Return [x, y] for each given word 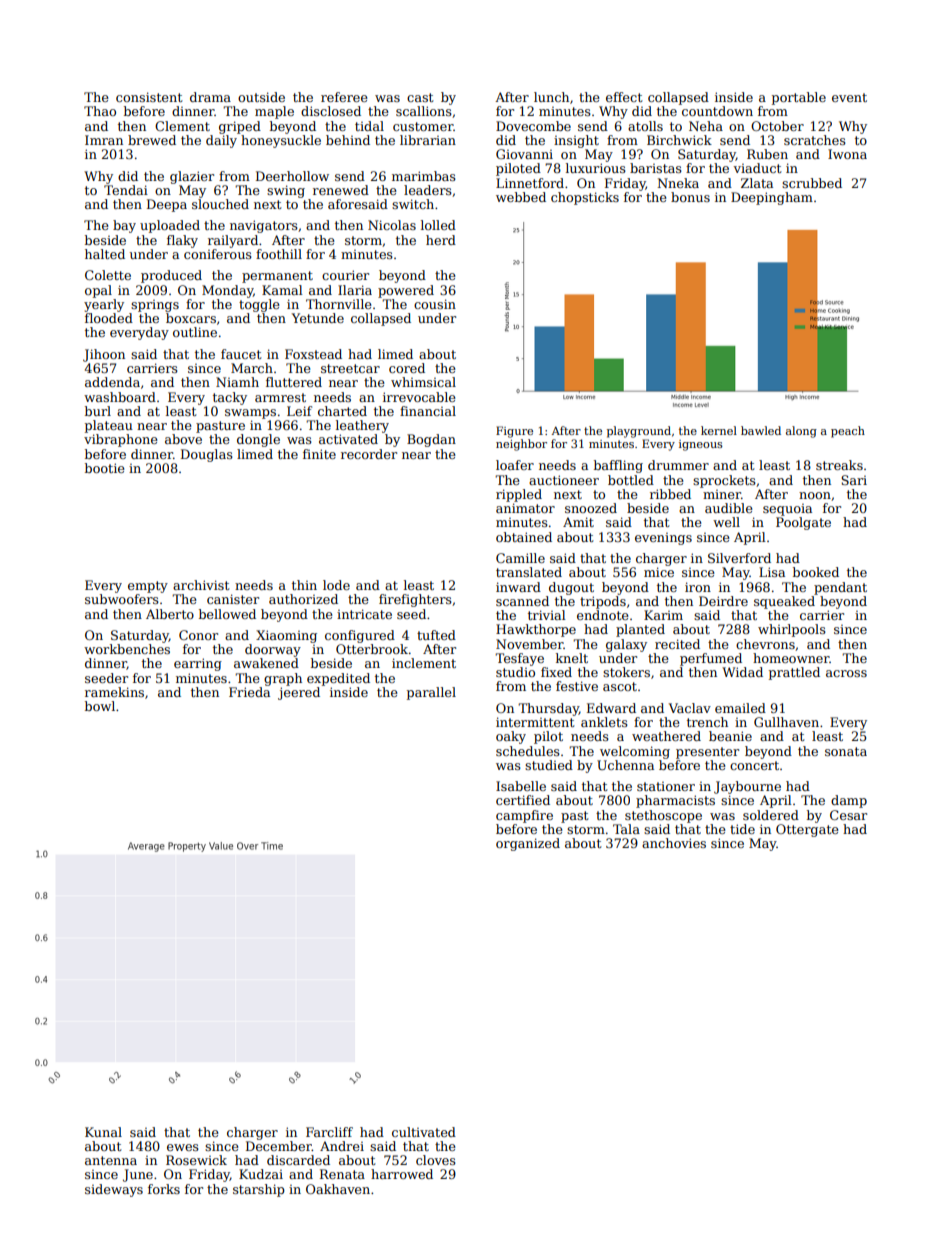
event [849, 97]
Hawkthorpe [536, 630]
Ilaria [355, 290]
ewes [183, 1147]
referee [344, 97]
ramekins [114, 692]
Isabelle [521, 786]
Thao [100, 111]
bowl [100, 706]
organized [528, 844]
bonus [690, 197]
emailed [740, 708]
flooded [109, 318]
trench [707, 722]
